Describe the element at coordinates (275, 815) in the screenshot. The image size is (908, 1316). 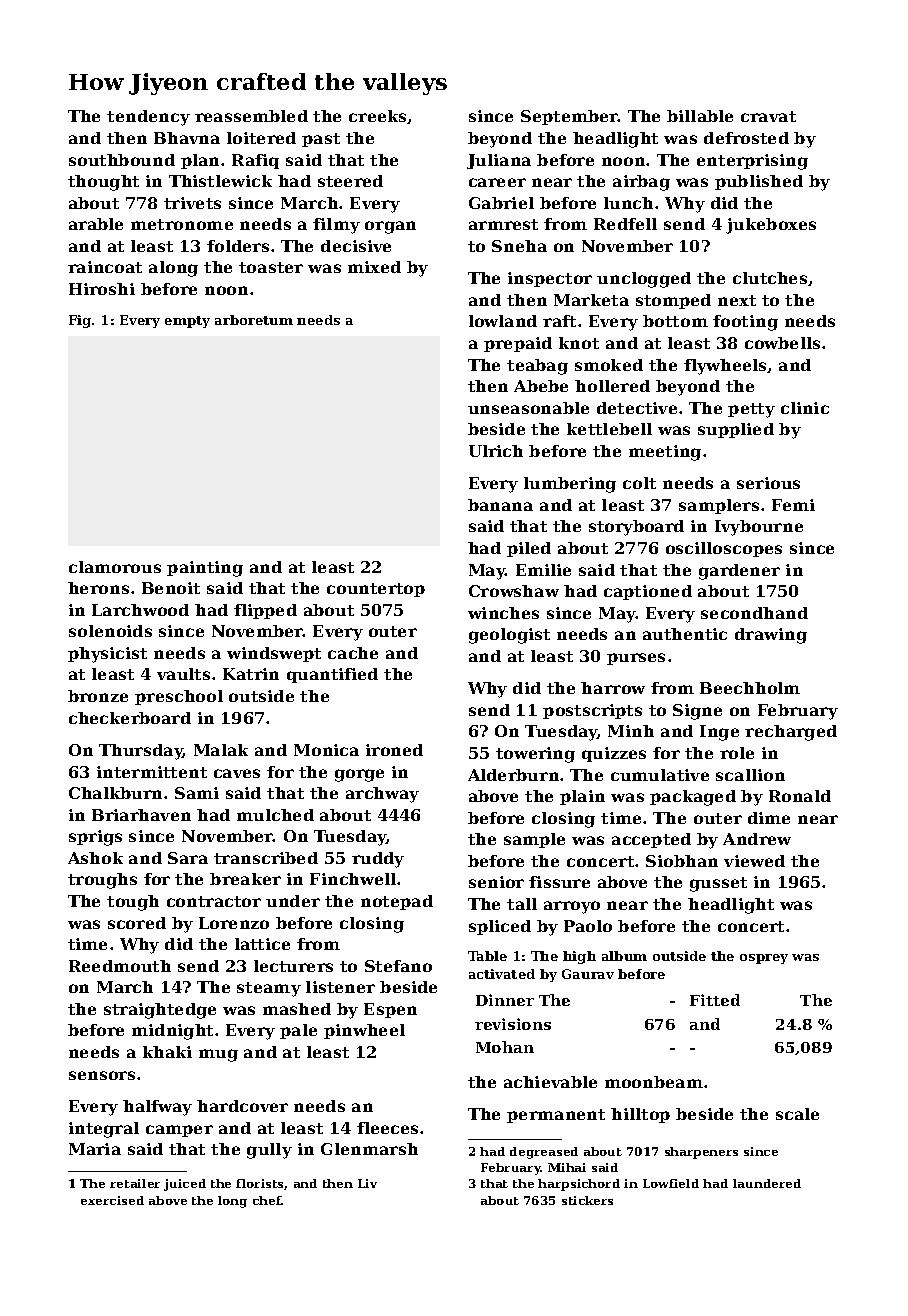
I see `mulched` at that location.
